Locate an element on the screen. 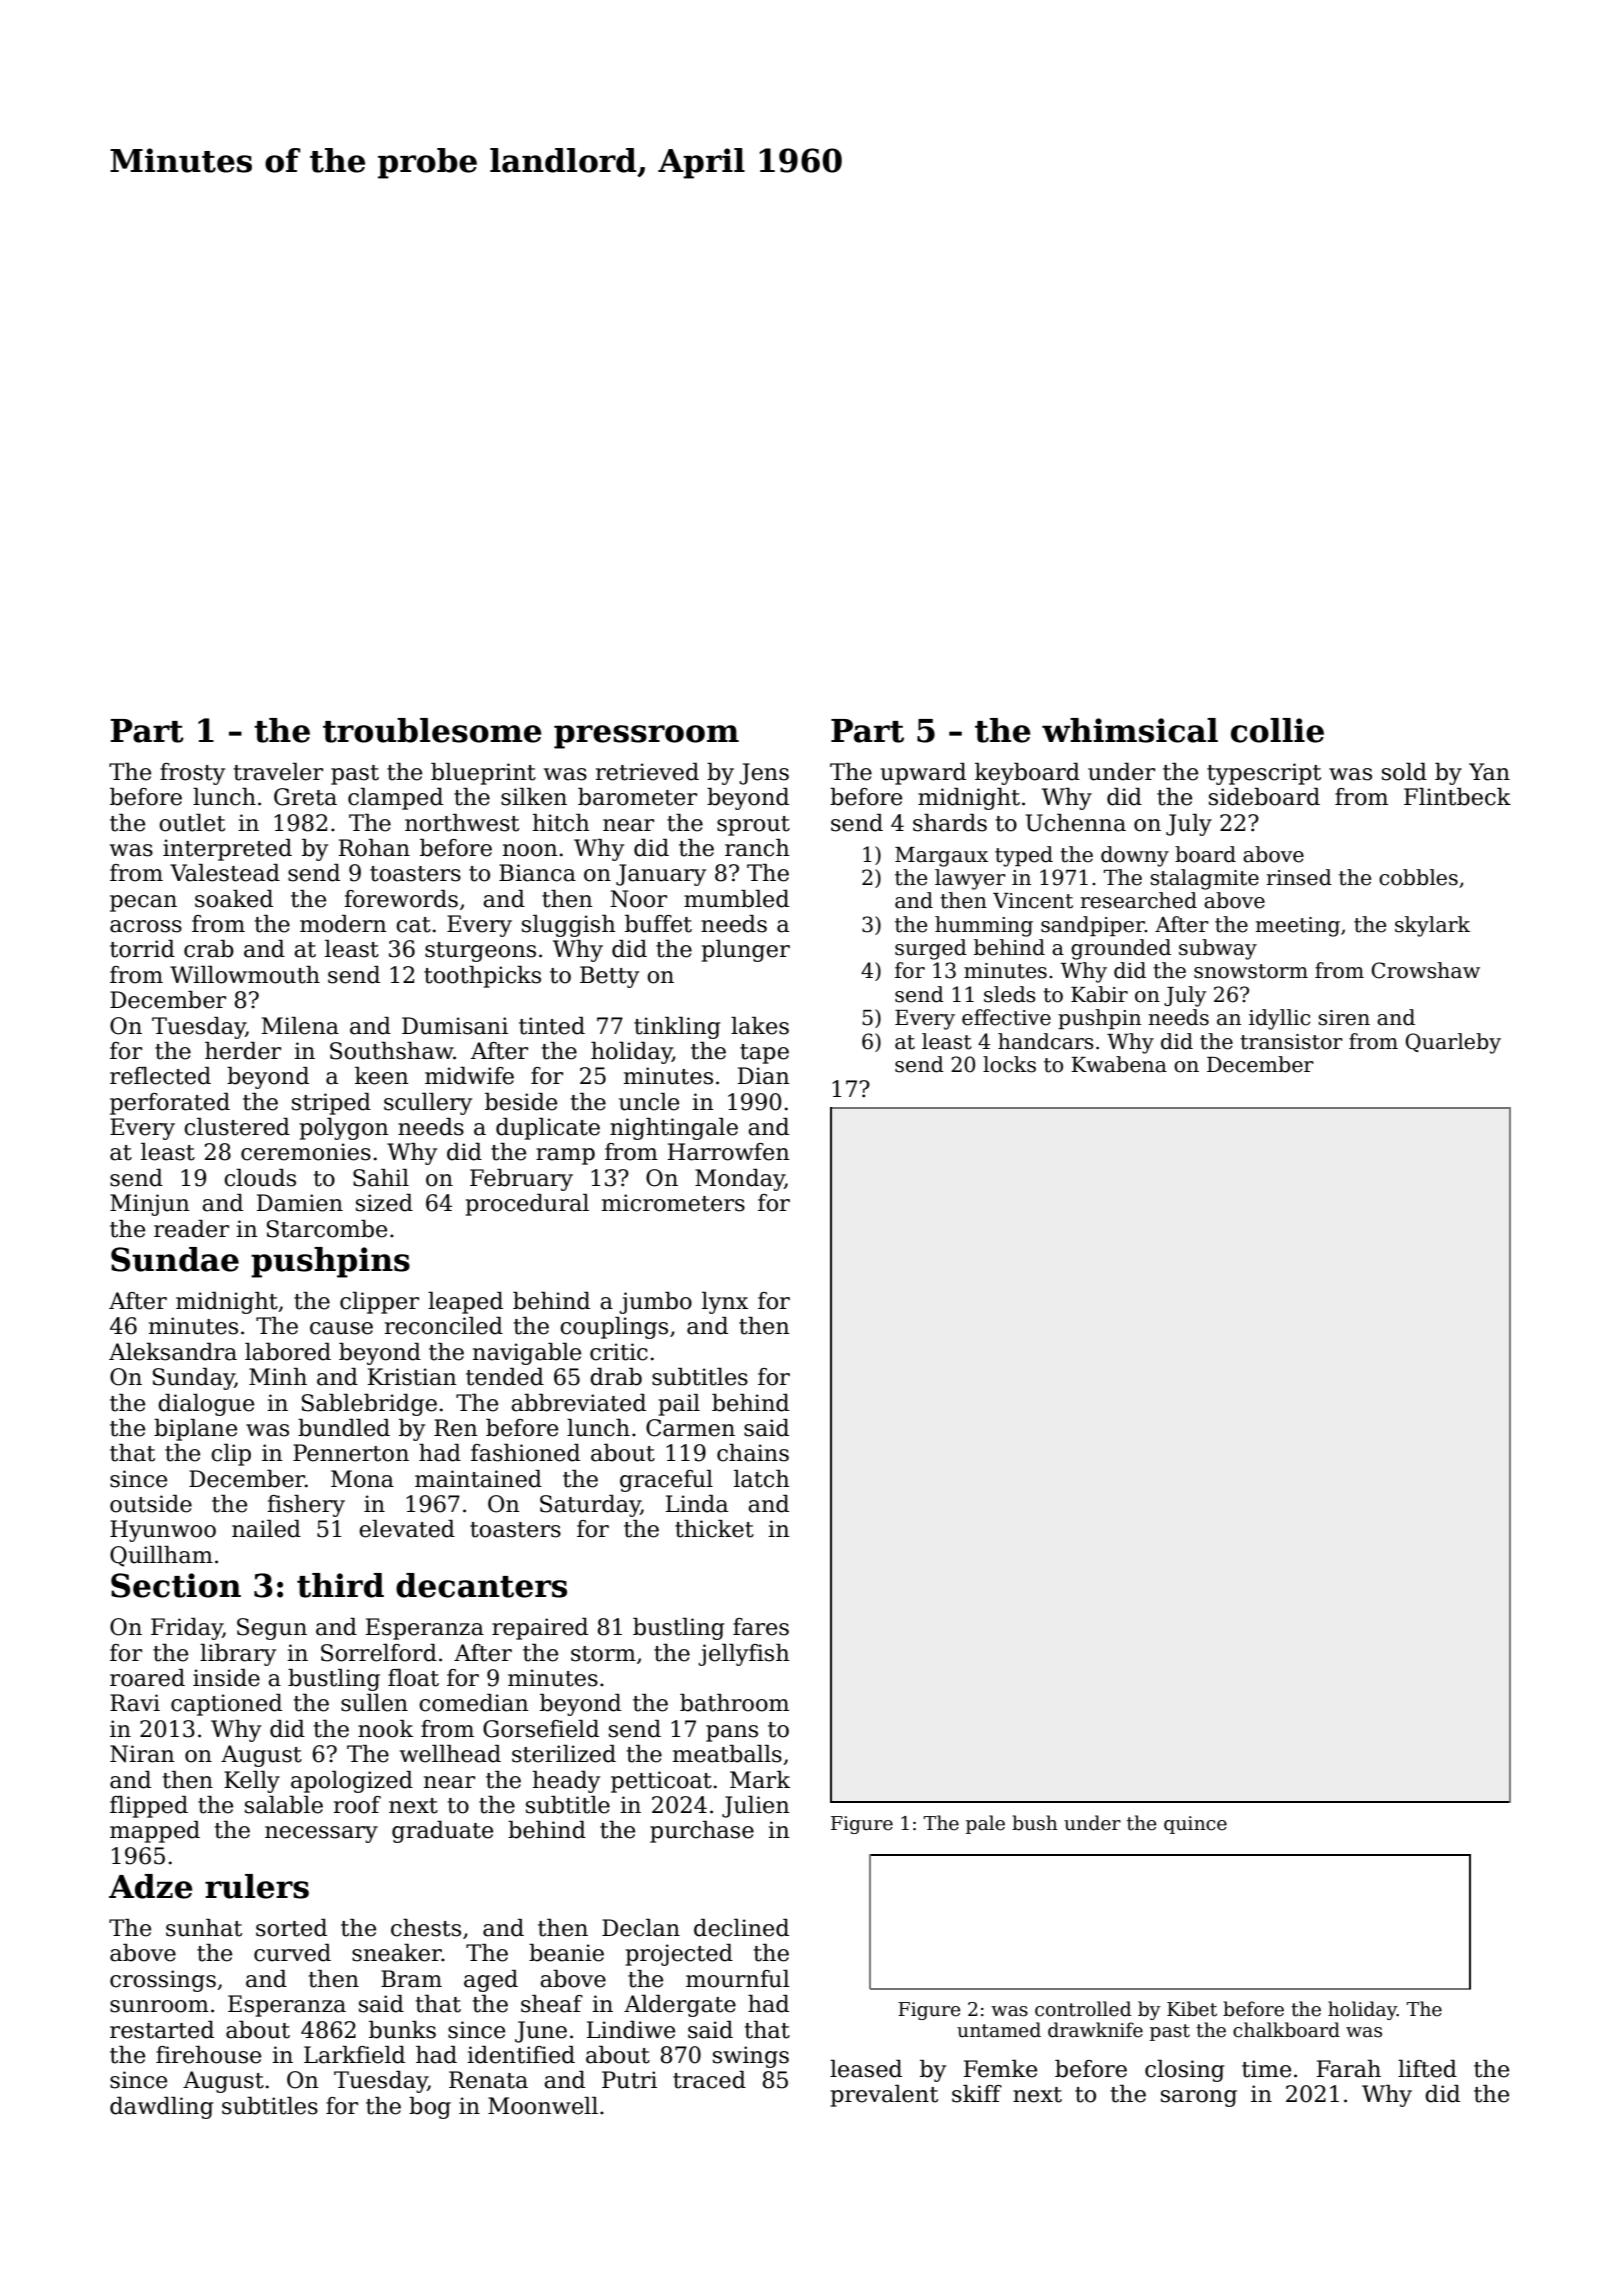  dawdling is located at coordinates (162, 2108).
